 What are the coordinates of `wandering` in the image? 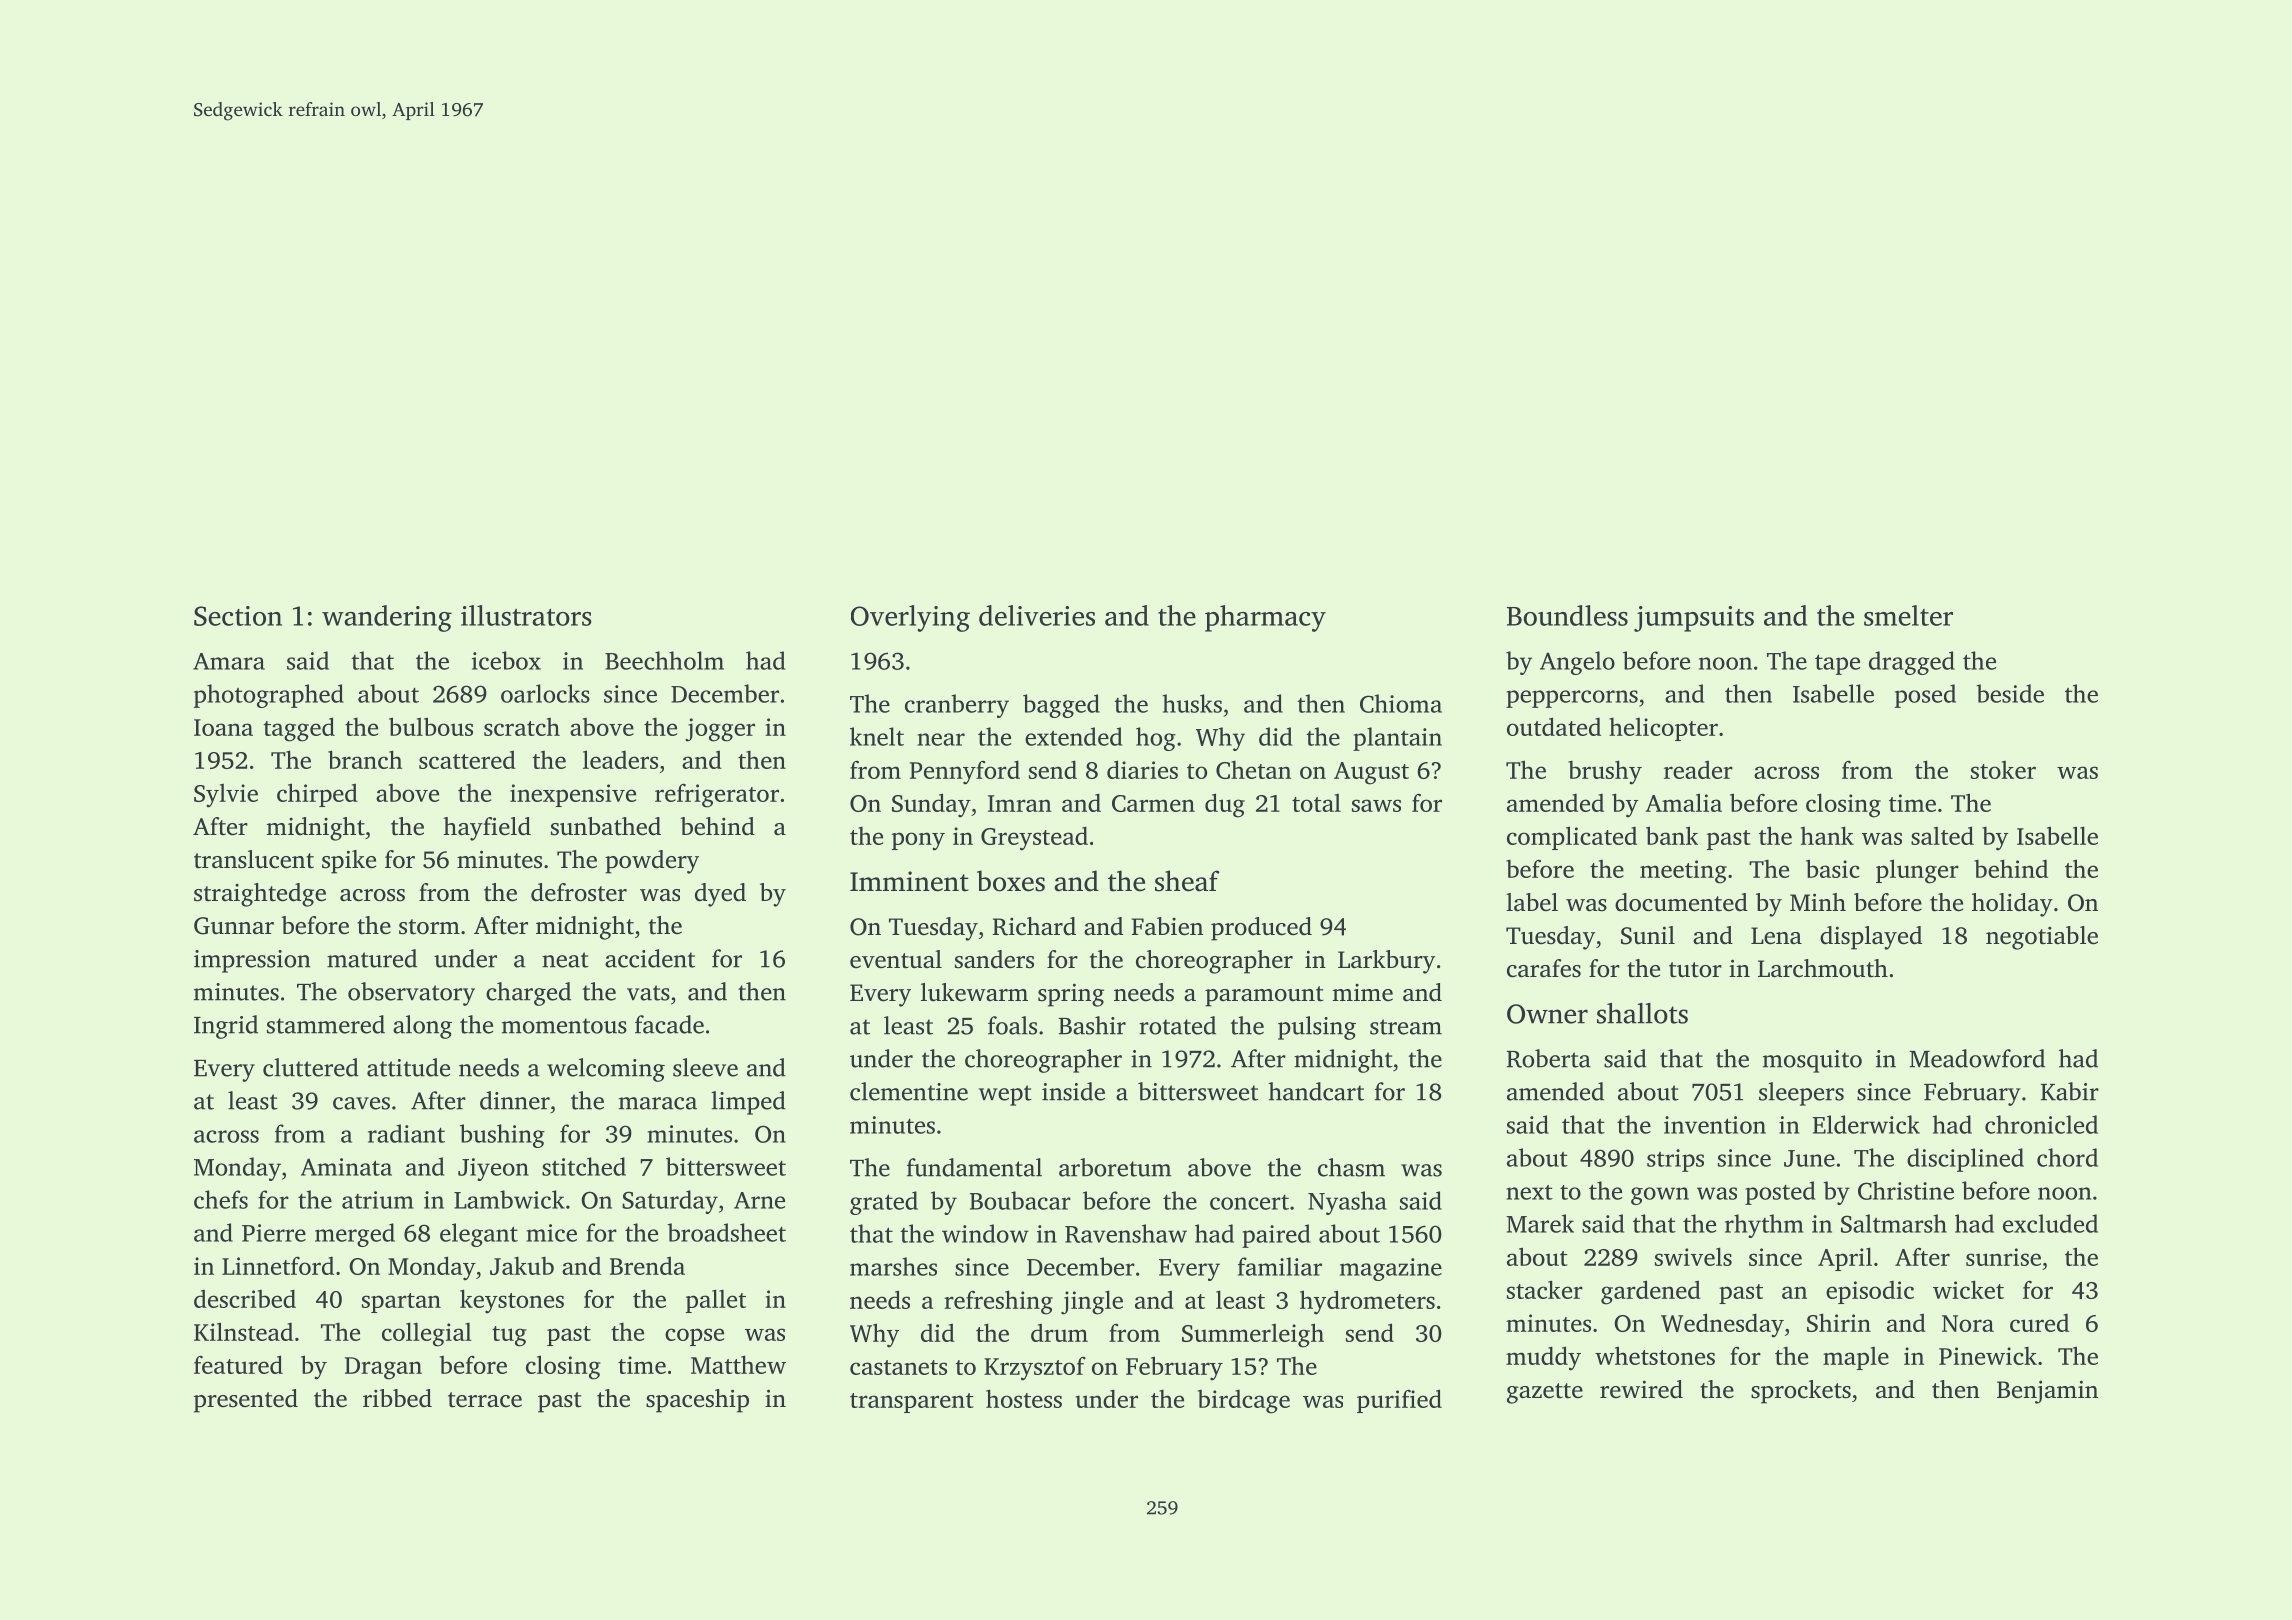 It's located at (387, 618).
